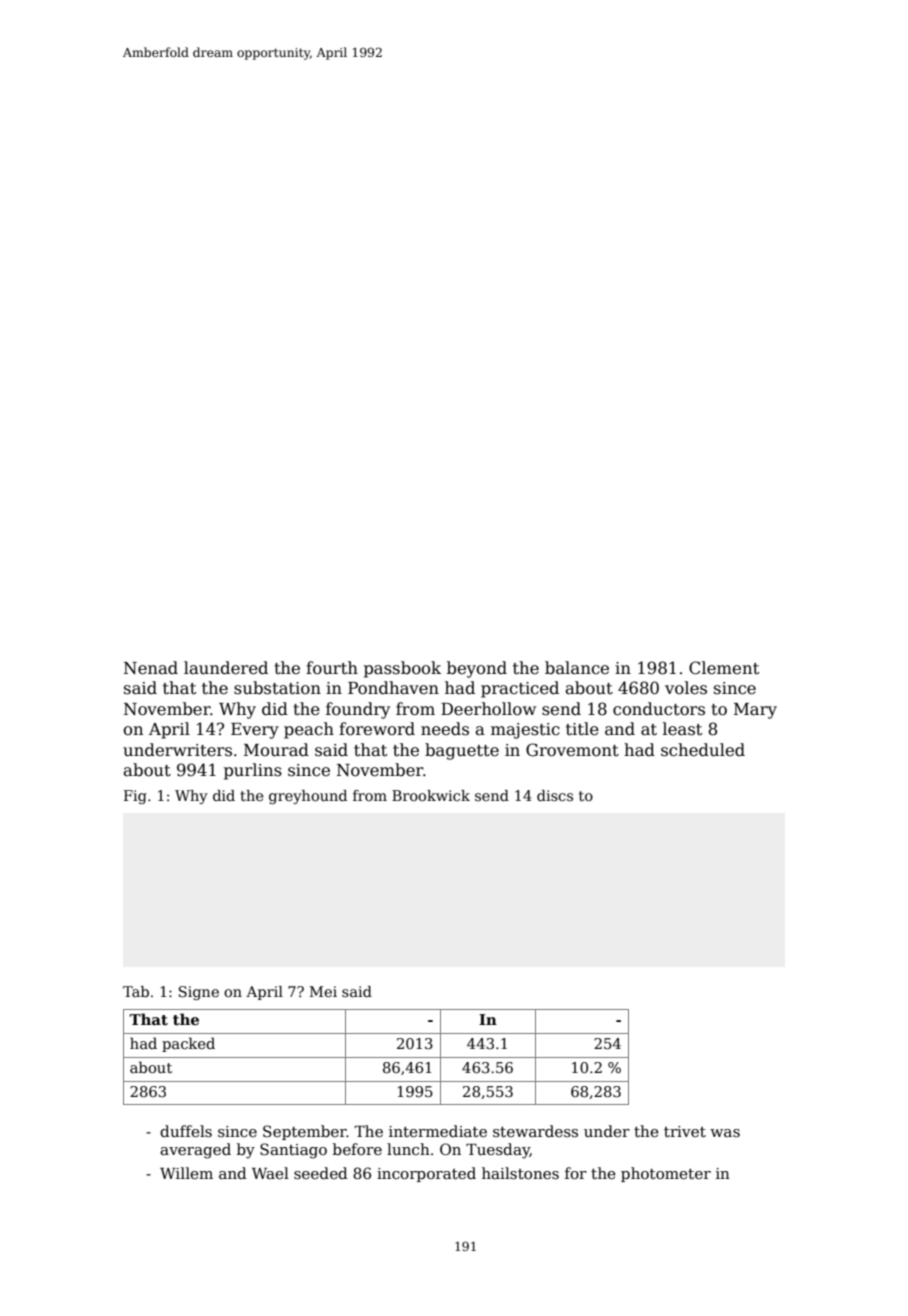  Describe the element at coordinates (393, 688) in the page. I see `Pondhaven` at that location.
